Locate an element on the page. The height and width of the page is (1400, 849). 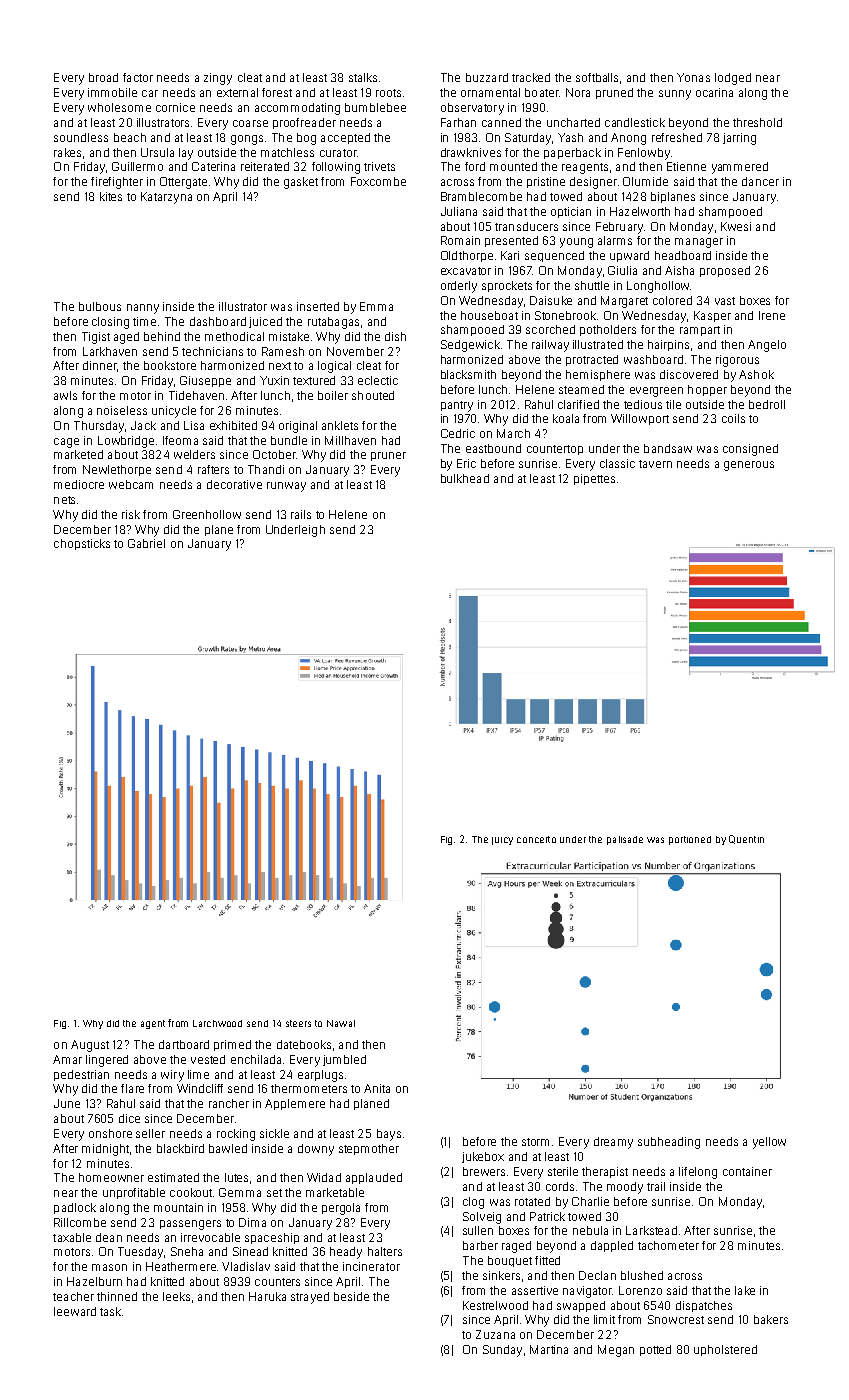
Yonas is located at coordinates (693, 77).
